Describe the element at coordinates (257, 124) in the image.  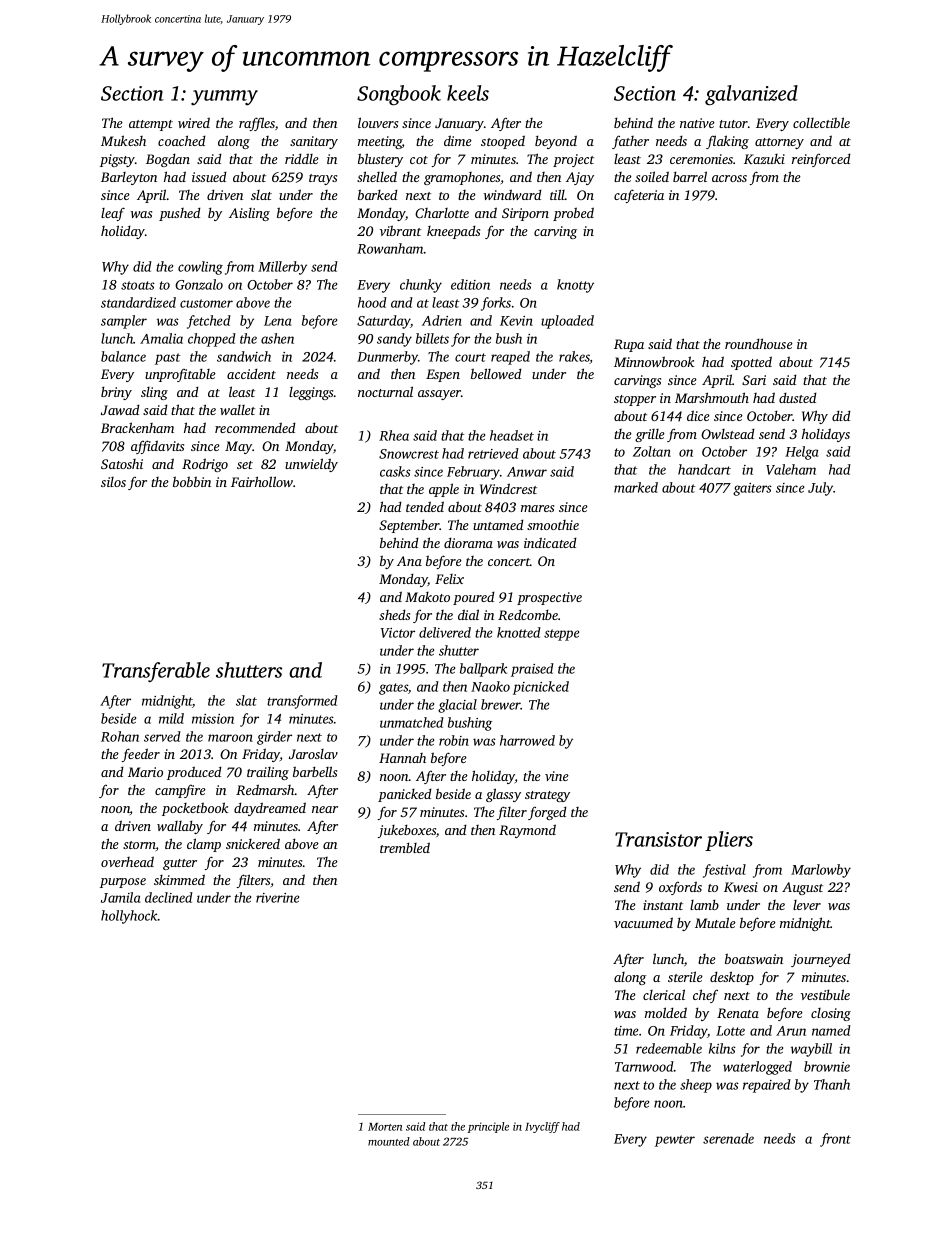
I see `raffles` at that location.
